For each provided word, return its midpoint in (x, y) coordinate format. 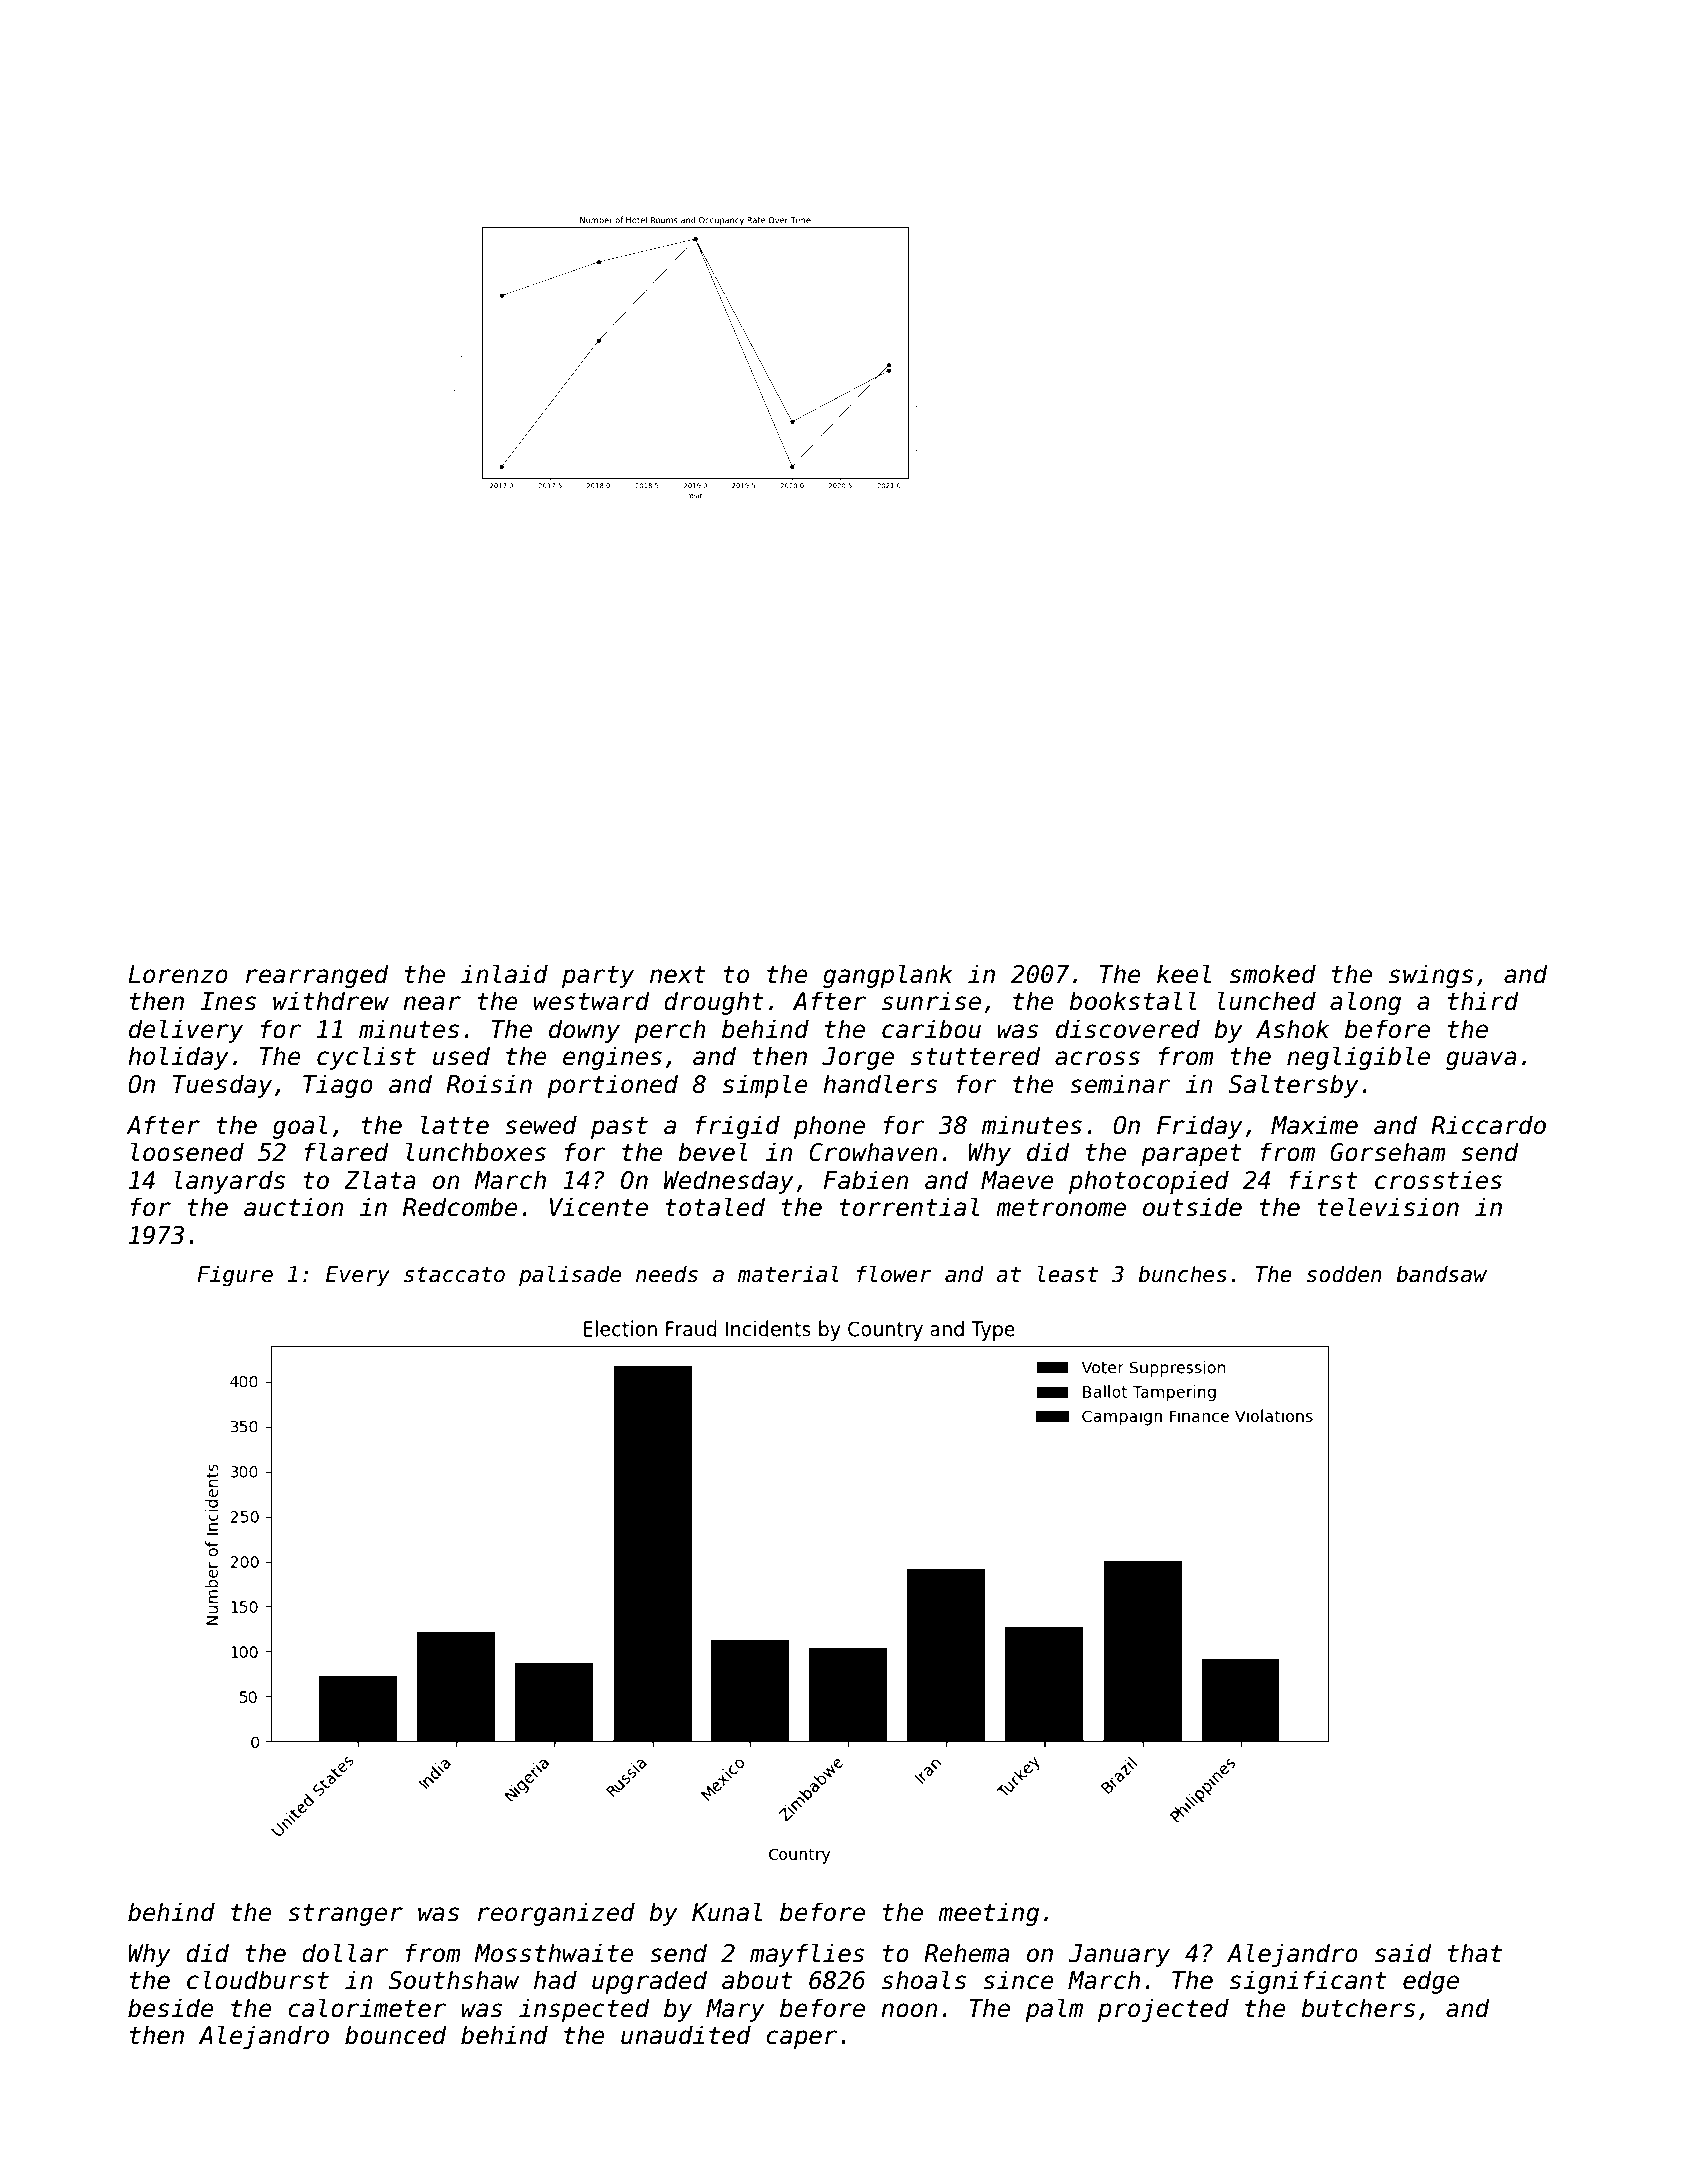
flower (894, 1274)
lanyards (229, 1182)
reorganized (556, 1914)
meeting (988, 1914)
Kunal (727, 1912)
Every (358, 1276)
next (678, 975)
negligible (1358, 1058)
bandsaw (1441, 1274)
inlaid (504, 974)
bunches (1182, 1274)
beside (171, 2008)
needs (667, 1274)
